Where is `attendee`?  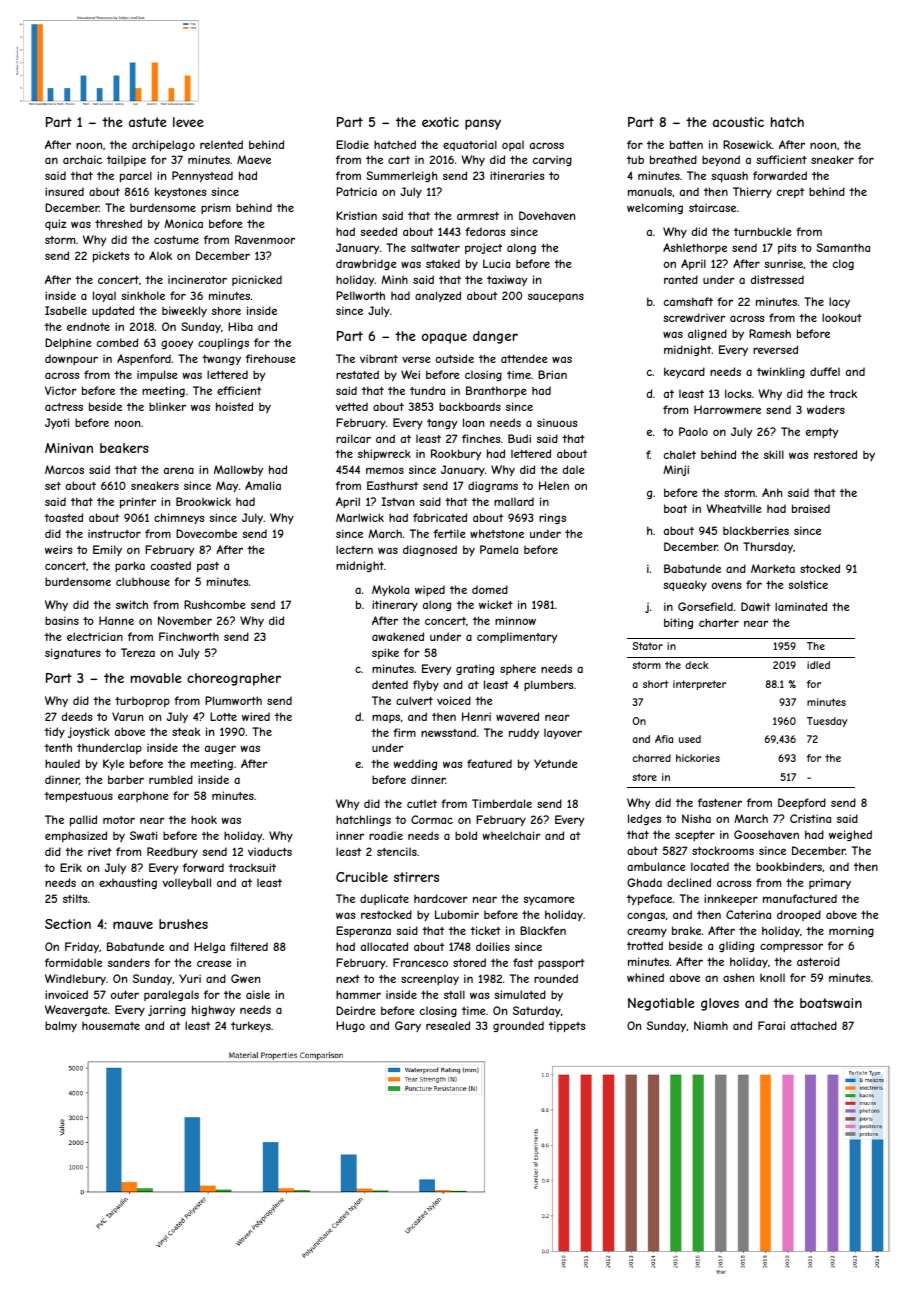
attendee is located at coordinates (524, 358).
